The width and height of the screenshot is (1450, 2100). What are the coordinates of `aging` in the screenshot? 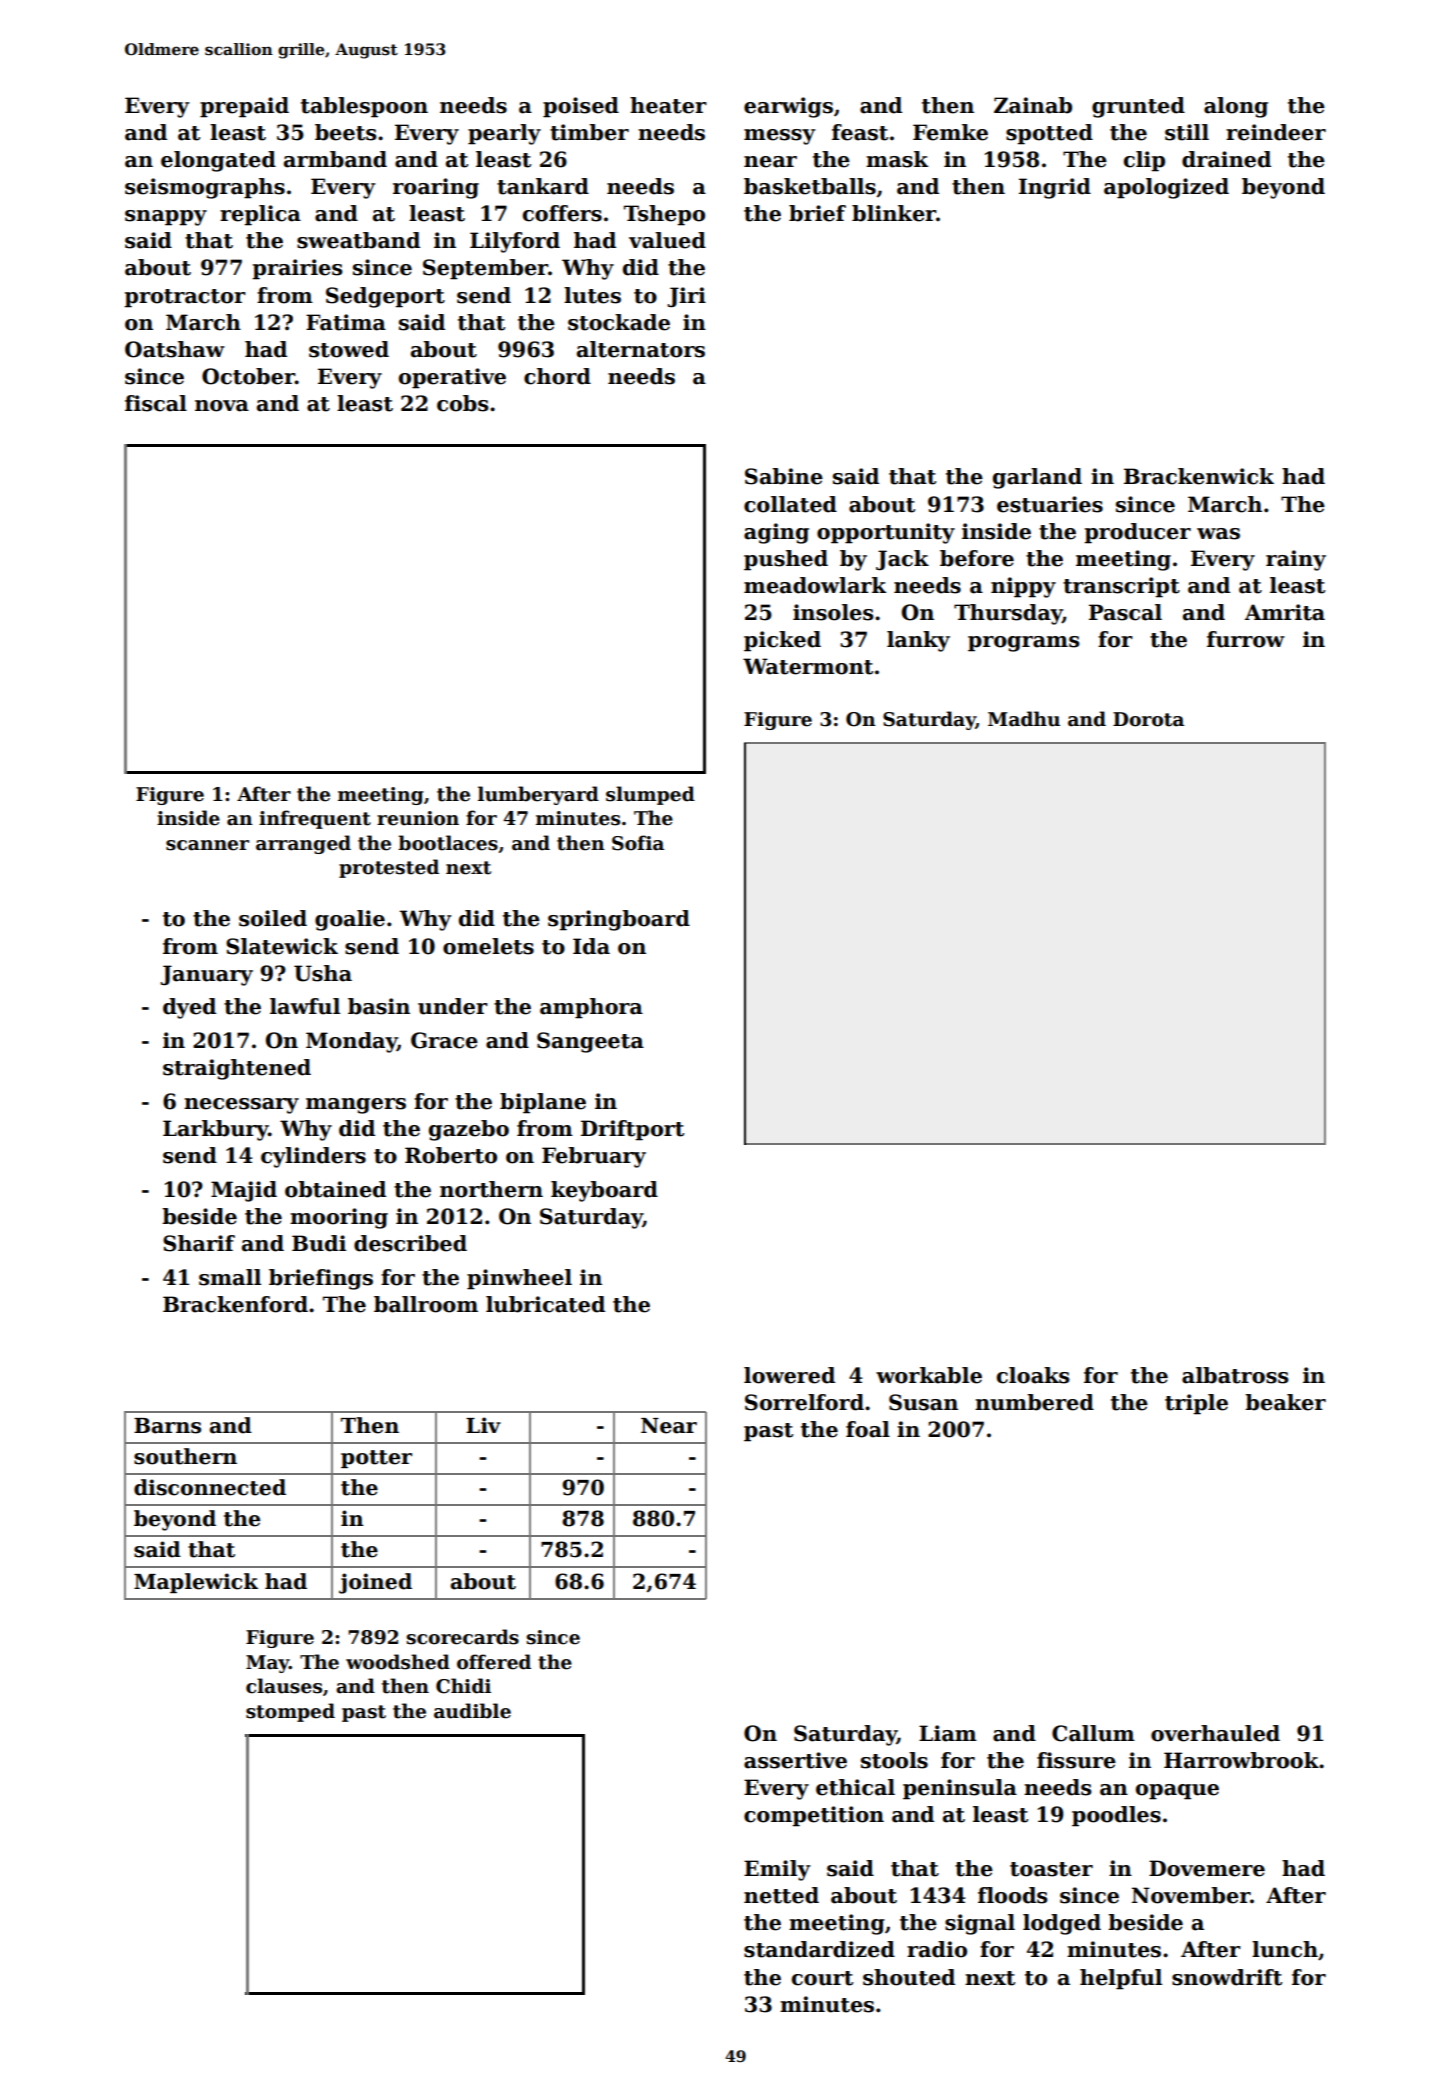 It's located at (776, 533).
